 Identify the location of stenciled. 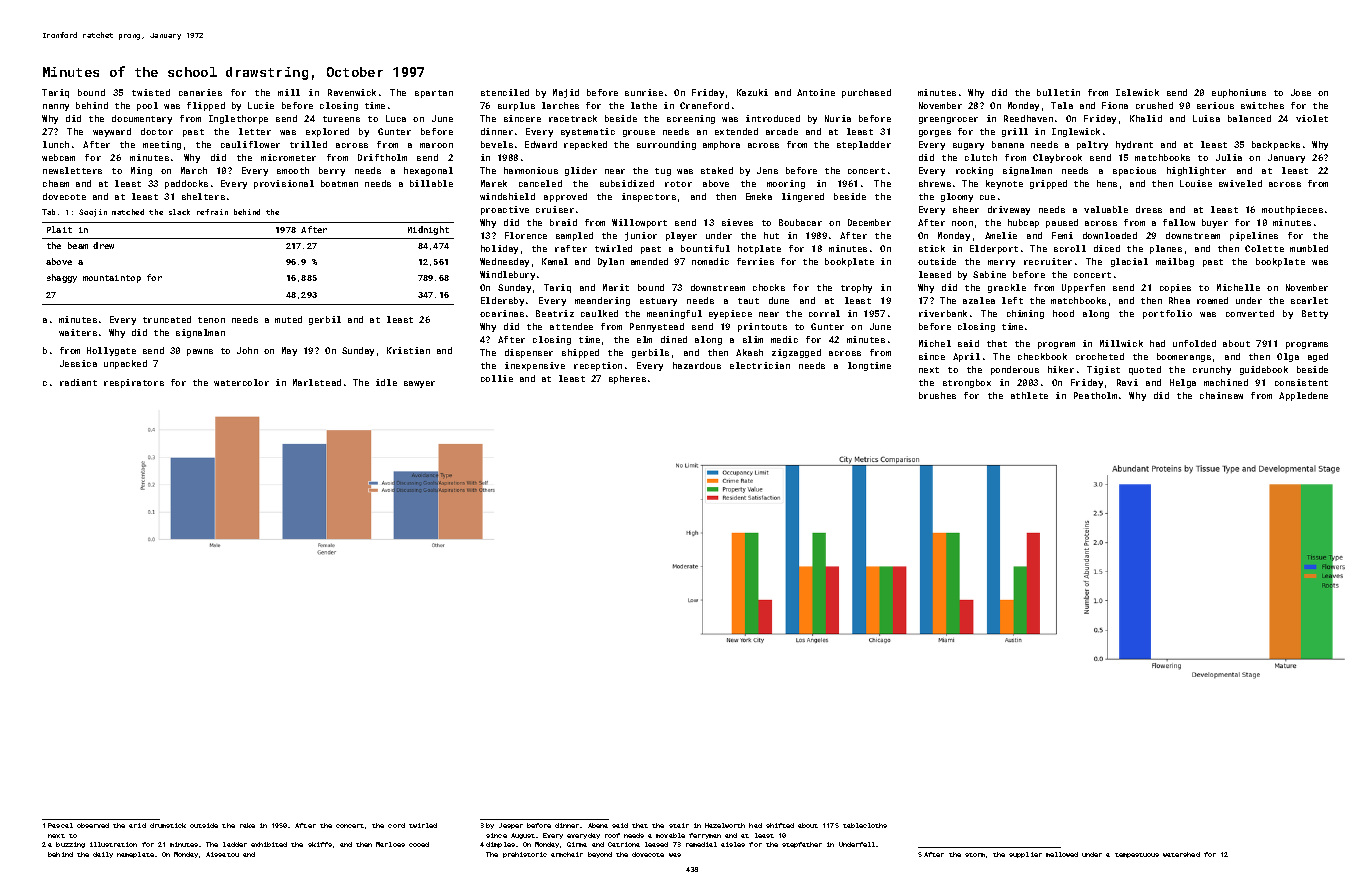
(505, 92).
